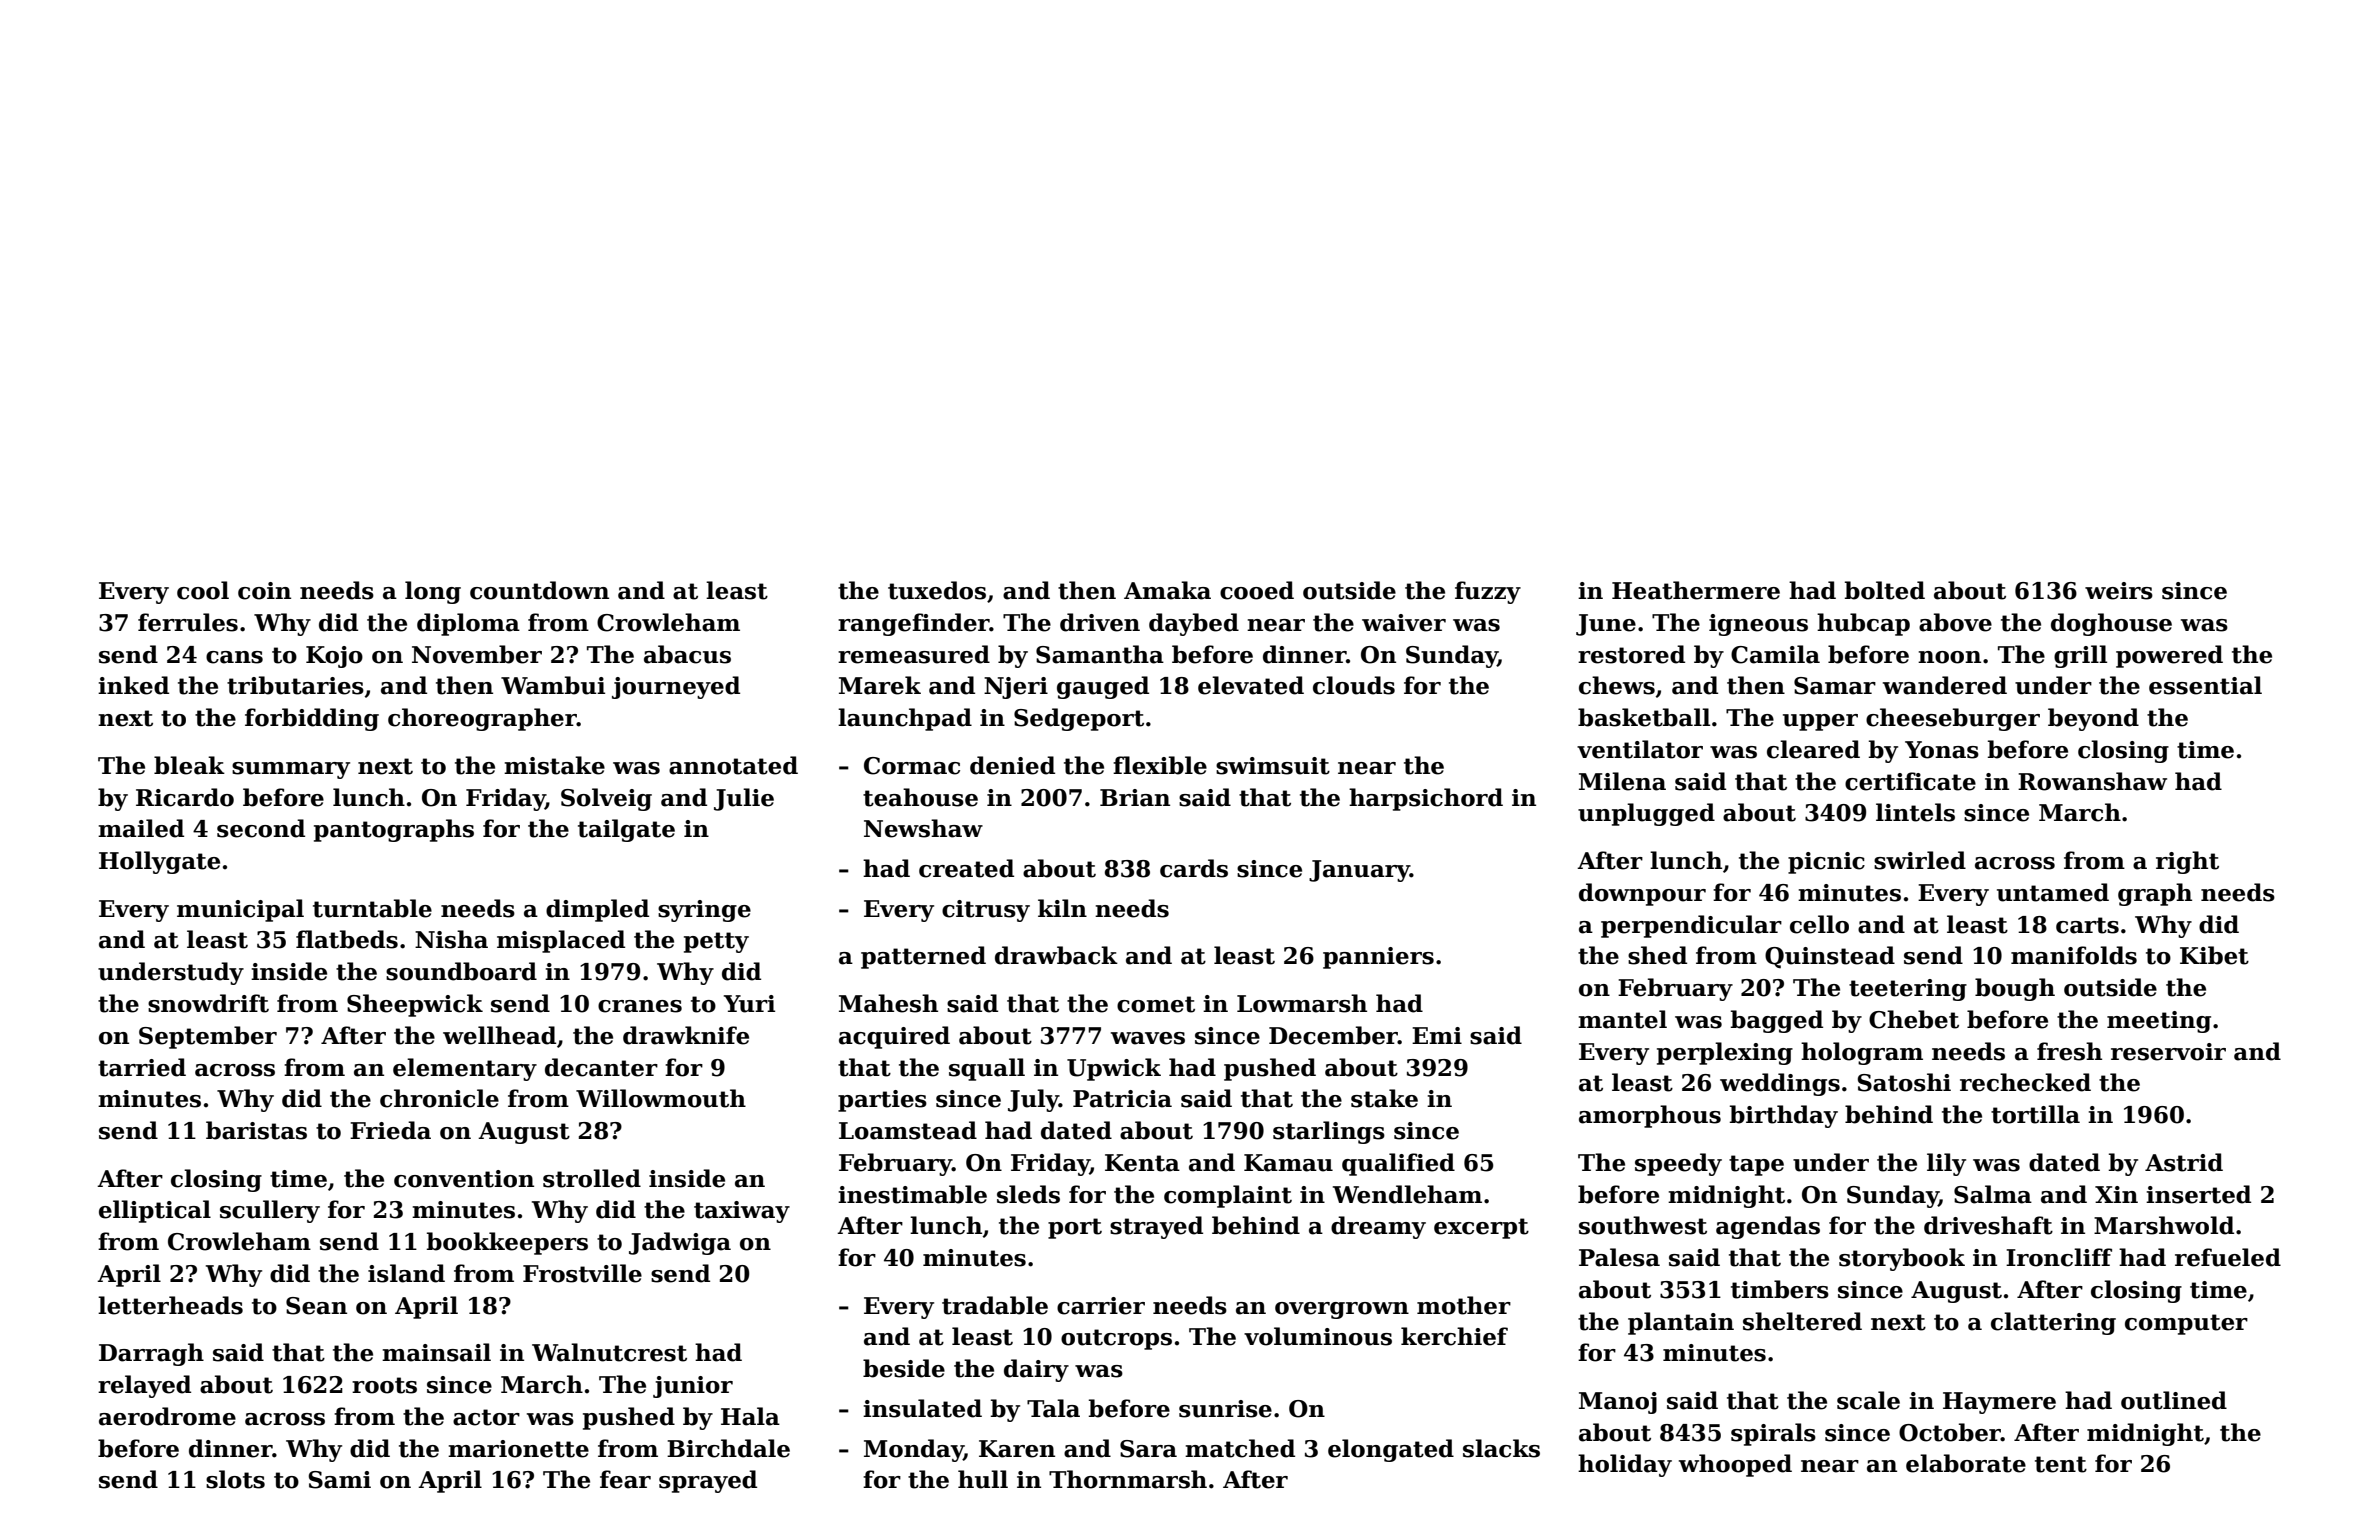  Describe the element at coordinates (539, 590) in the screenshot. I see `countdown` at that location.
